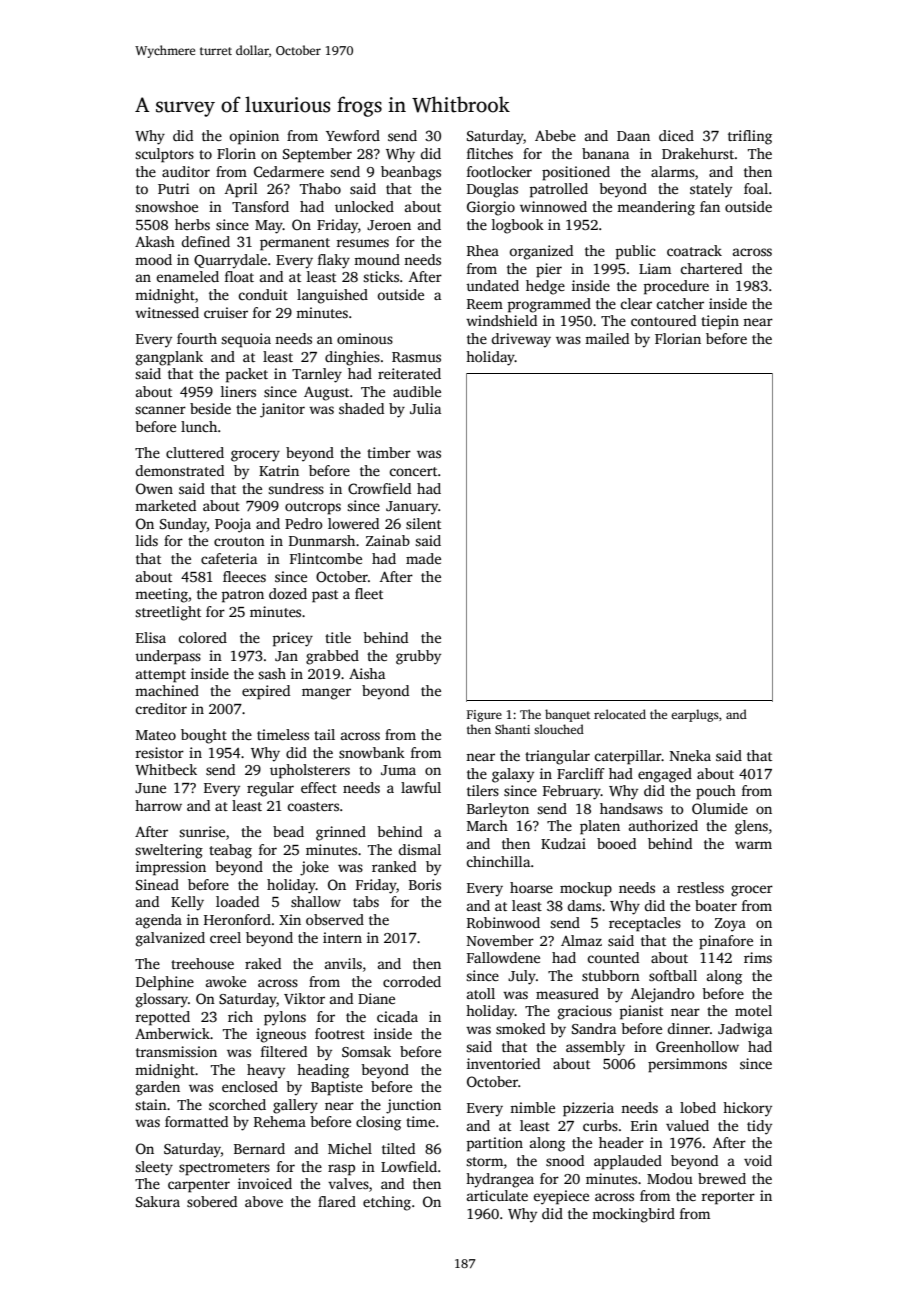 The height and width of the page is (1316, 908). Describe the element at coordinates (413, 471) in the page. I see `concert` at that location.
